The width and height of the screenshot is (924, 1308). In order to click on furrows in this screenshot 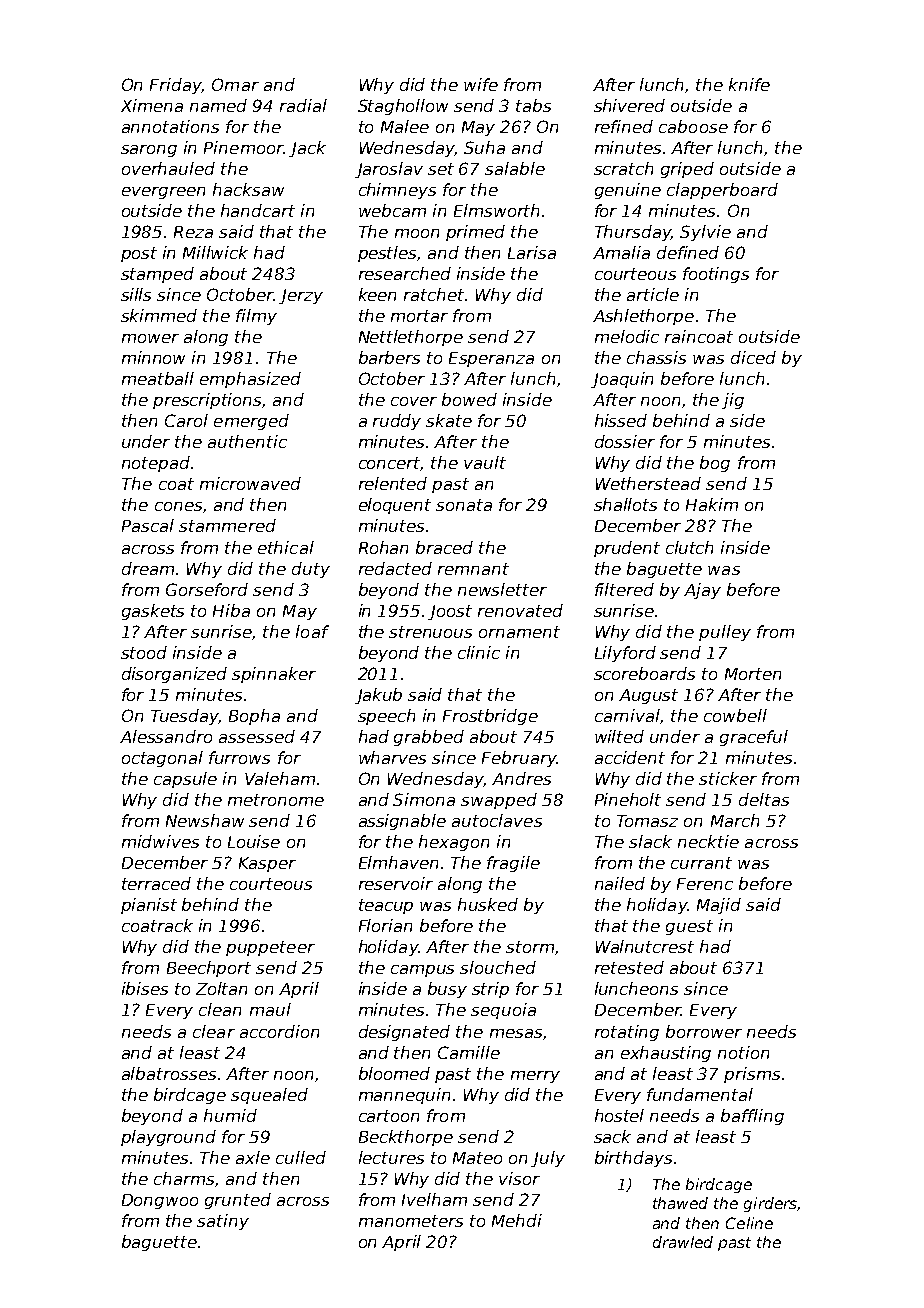, I will do `click(239, 757)`.
